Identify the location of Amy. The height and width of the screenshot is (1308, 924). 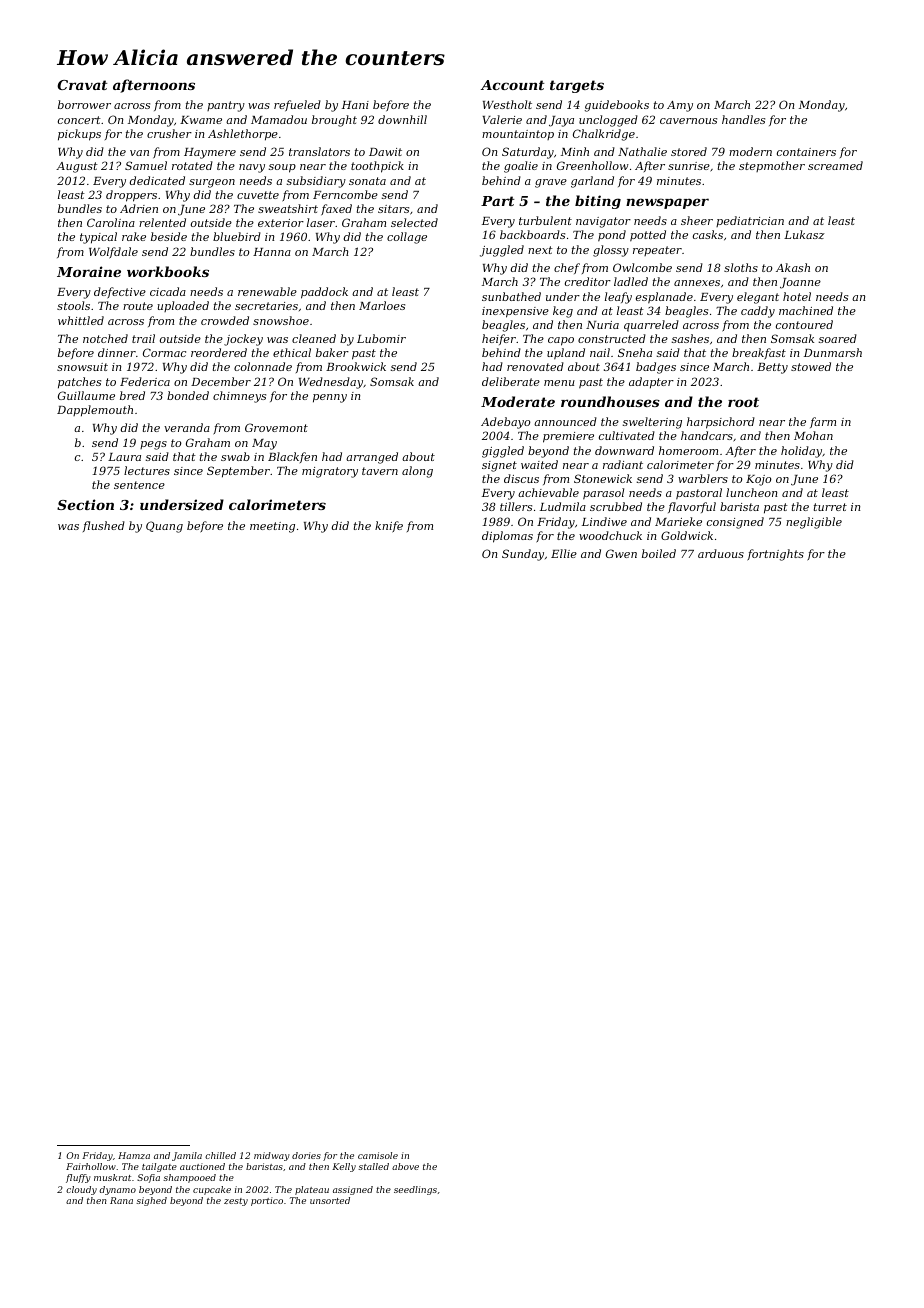
(680, 106).
